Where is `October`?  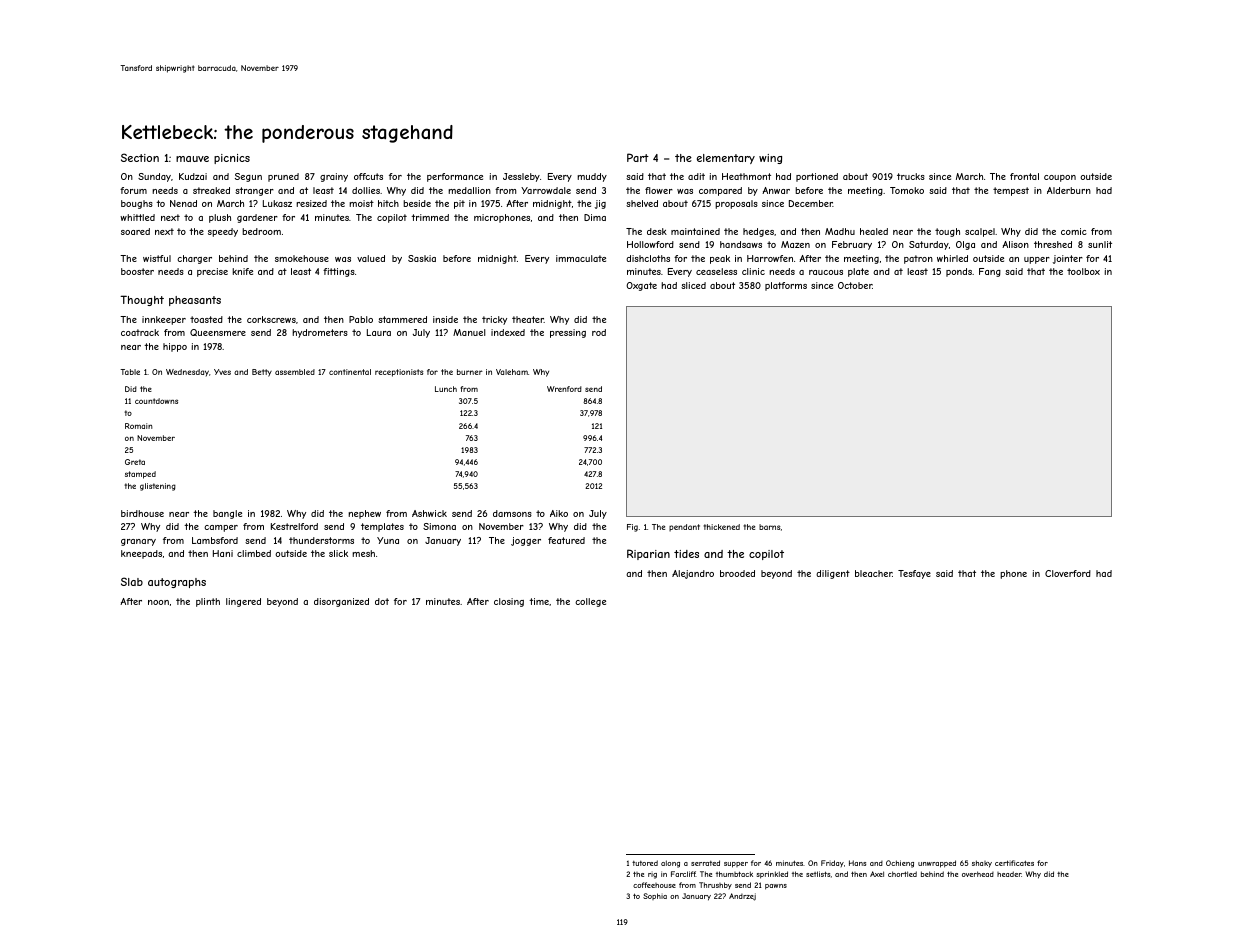
October is located at coordinates (855, 285).
